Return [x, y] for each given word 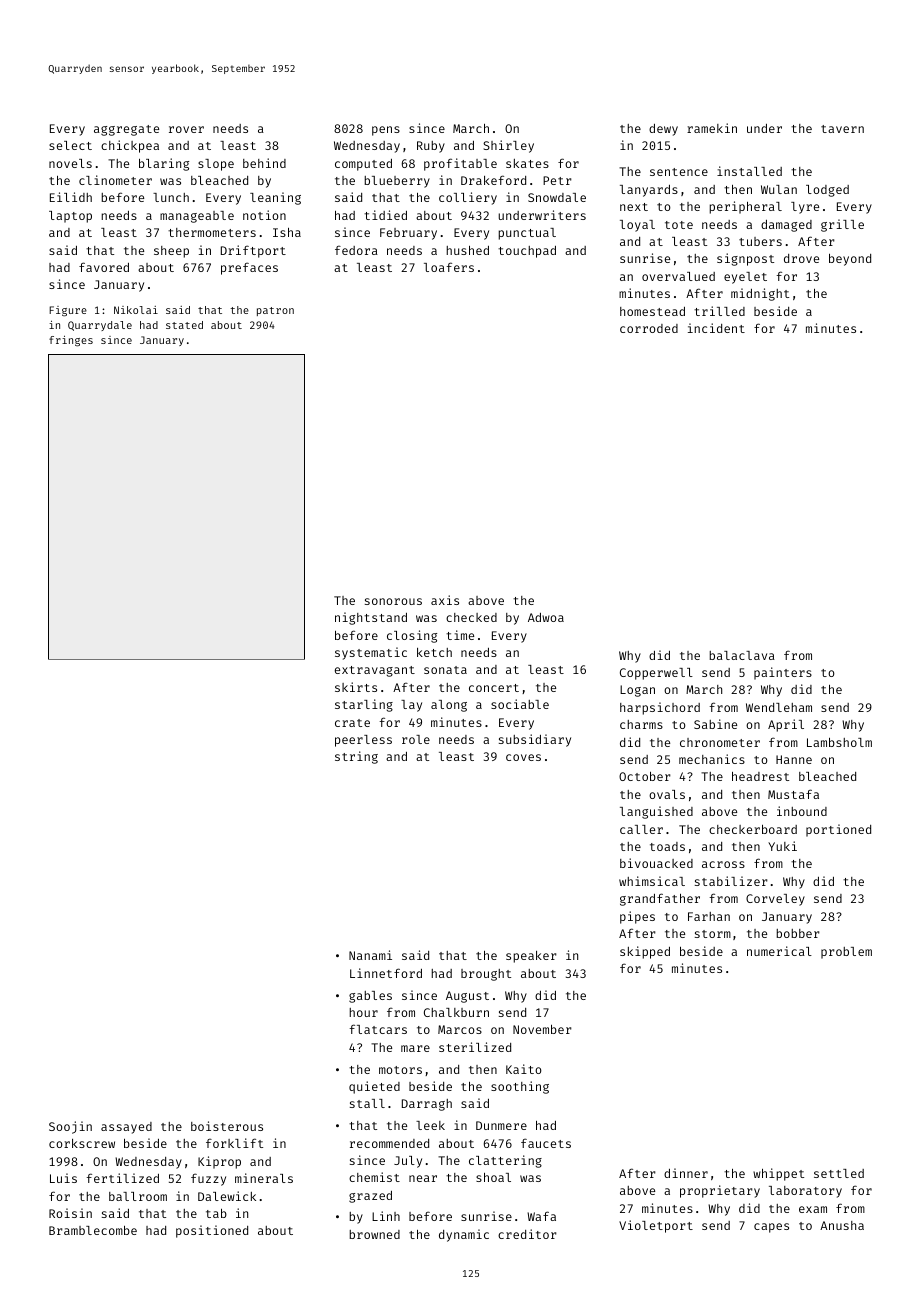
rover [186, 129]
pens [386, 131]
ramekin [712, 128]
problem [846, 953]
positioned [212, 1231]
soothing [520, 1087]
